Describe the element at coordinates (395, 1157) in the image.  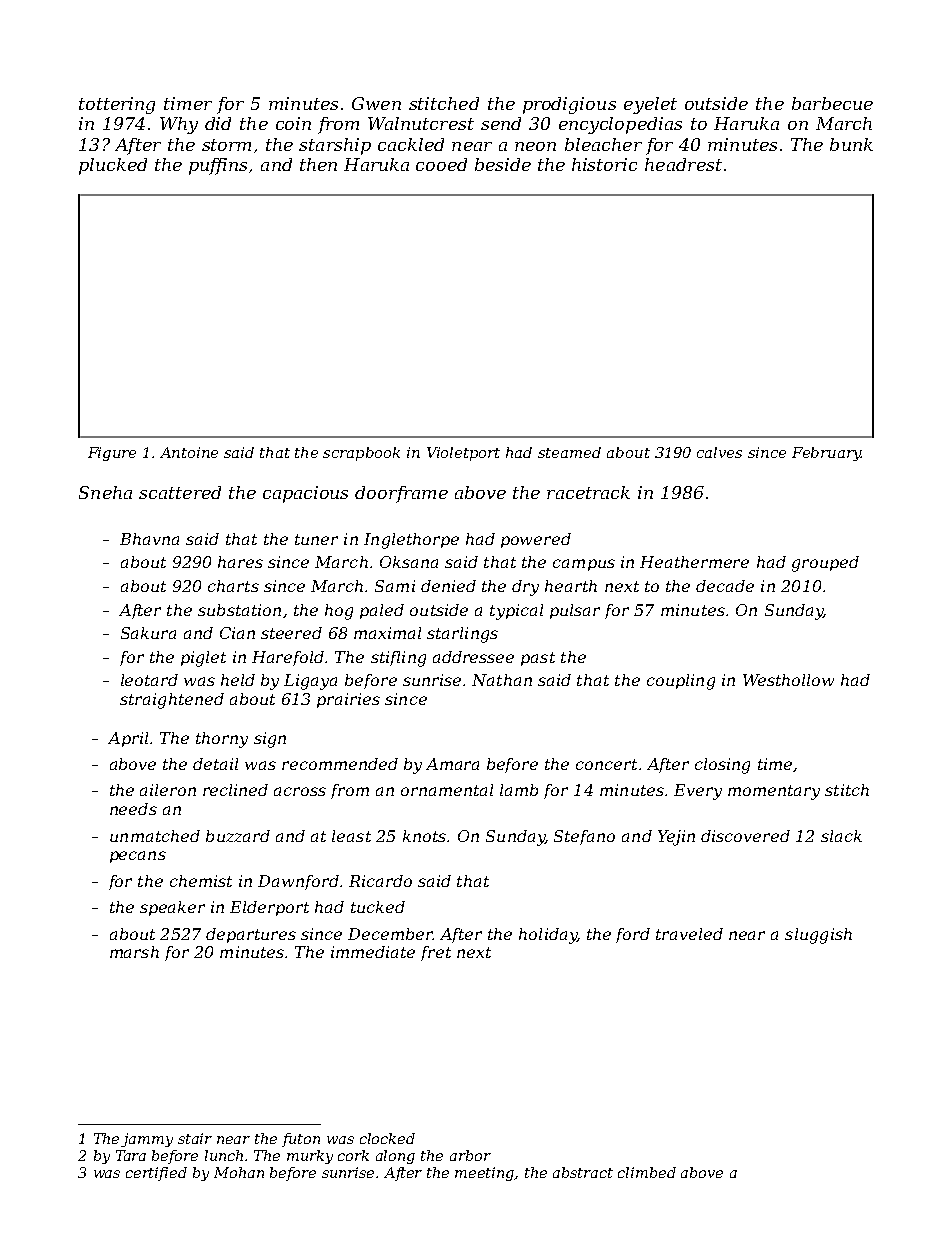
I see `along` at that location.
